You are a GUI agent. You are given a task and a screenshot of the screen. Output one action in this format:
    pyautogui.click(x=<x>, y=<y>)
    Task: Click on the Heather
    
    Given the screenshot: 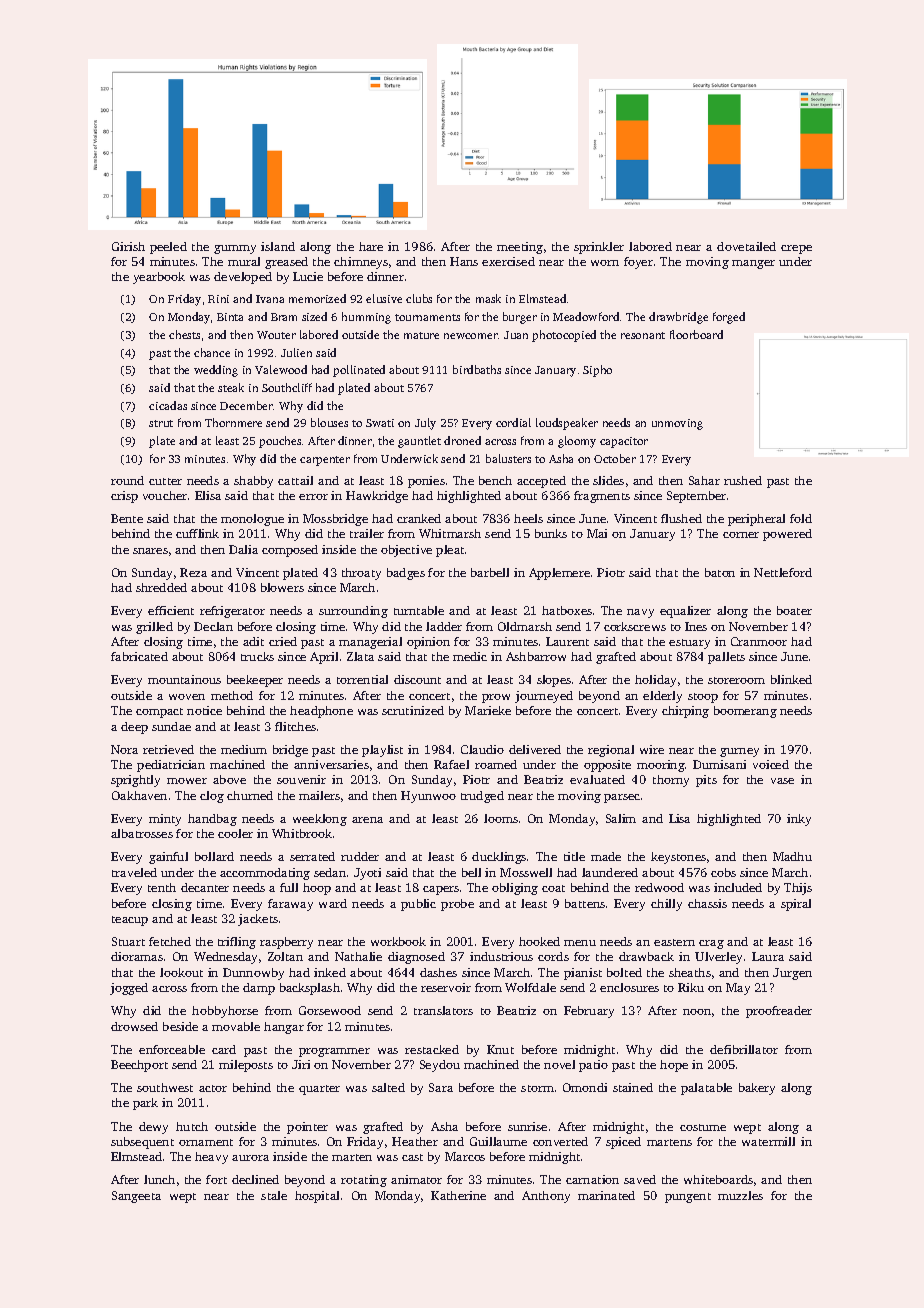 What is the action you would take?
    pyautogui.click(x=415, y=1141)
